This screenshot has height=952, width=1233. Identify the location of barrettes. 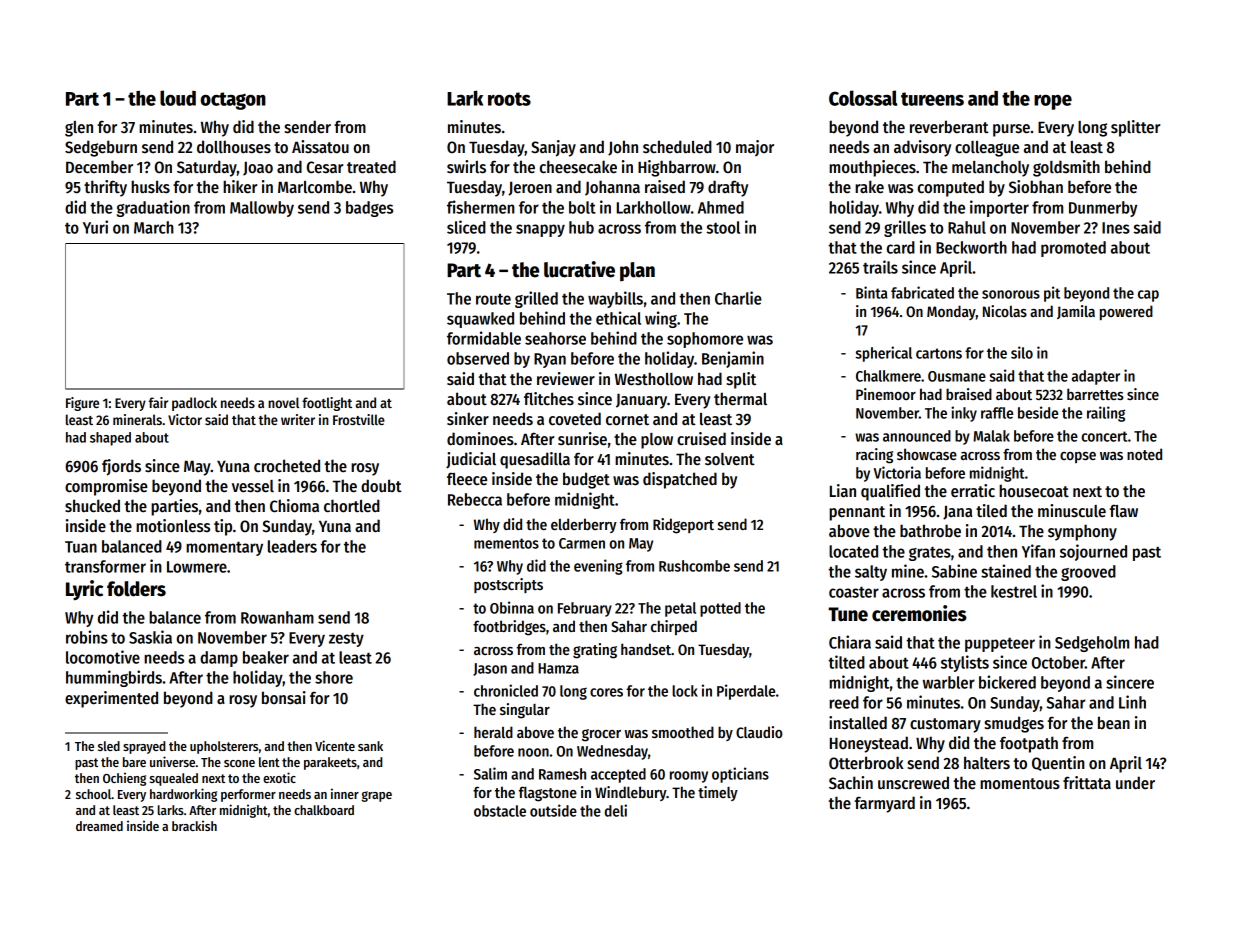
(1095, 394).
